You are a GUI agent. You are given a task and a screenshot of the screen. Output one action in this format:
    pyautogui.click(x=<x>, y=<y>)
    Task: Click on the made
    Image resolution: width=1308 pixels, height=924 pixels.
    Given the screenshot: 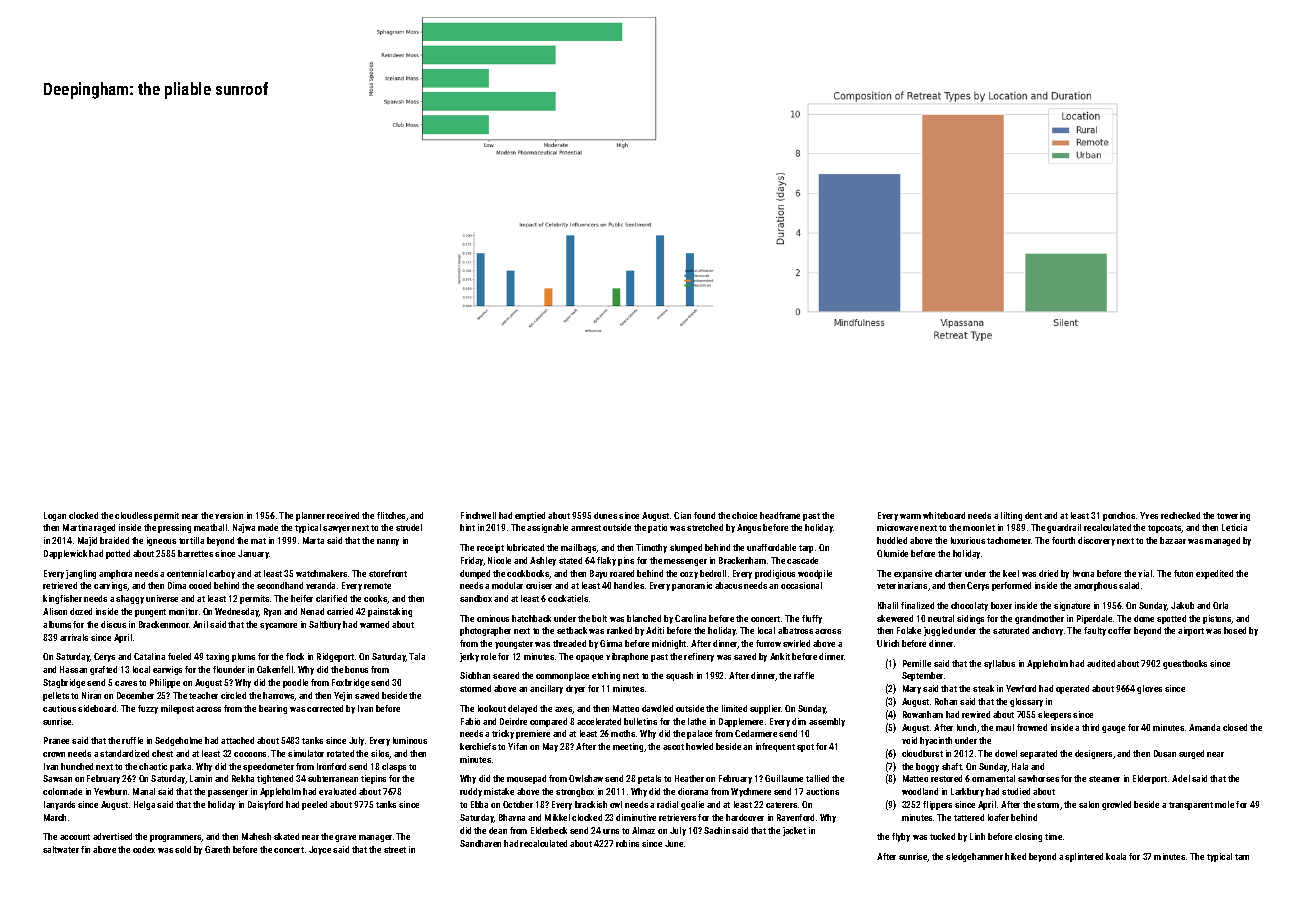 What is the action you would take?
    pyautogui.click(x=268, y=527)
